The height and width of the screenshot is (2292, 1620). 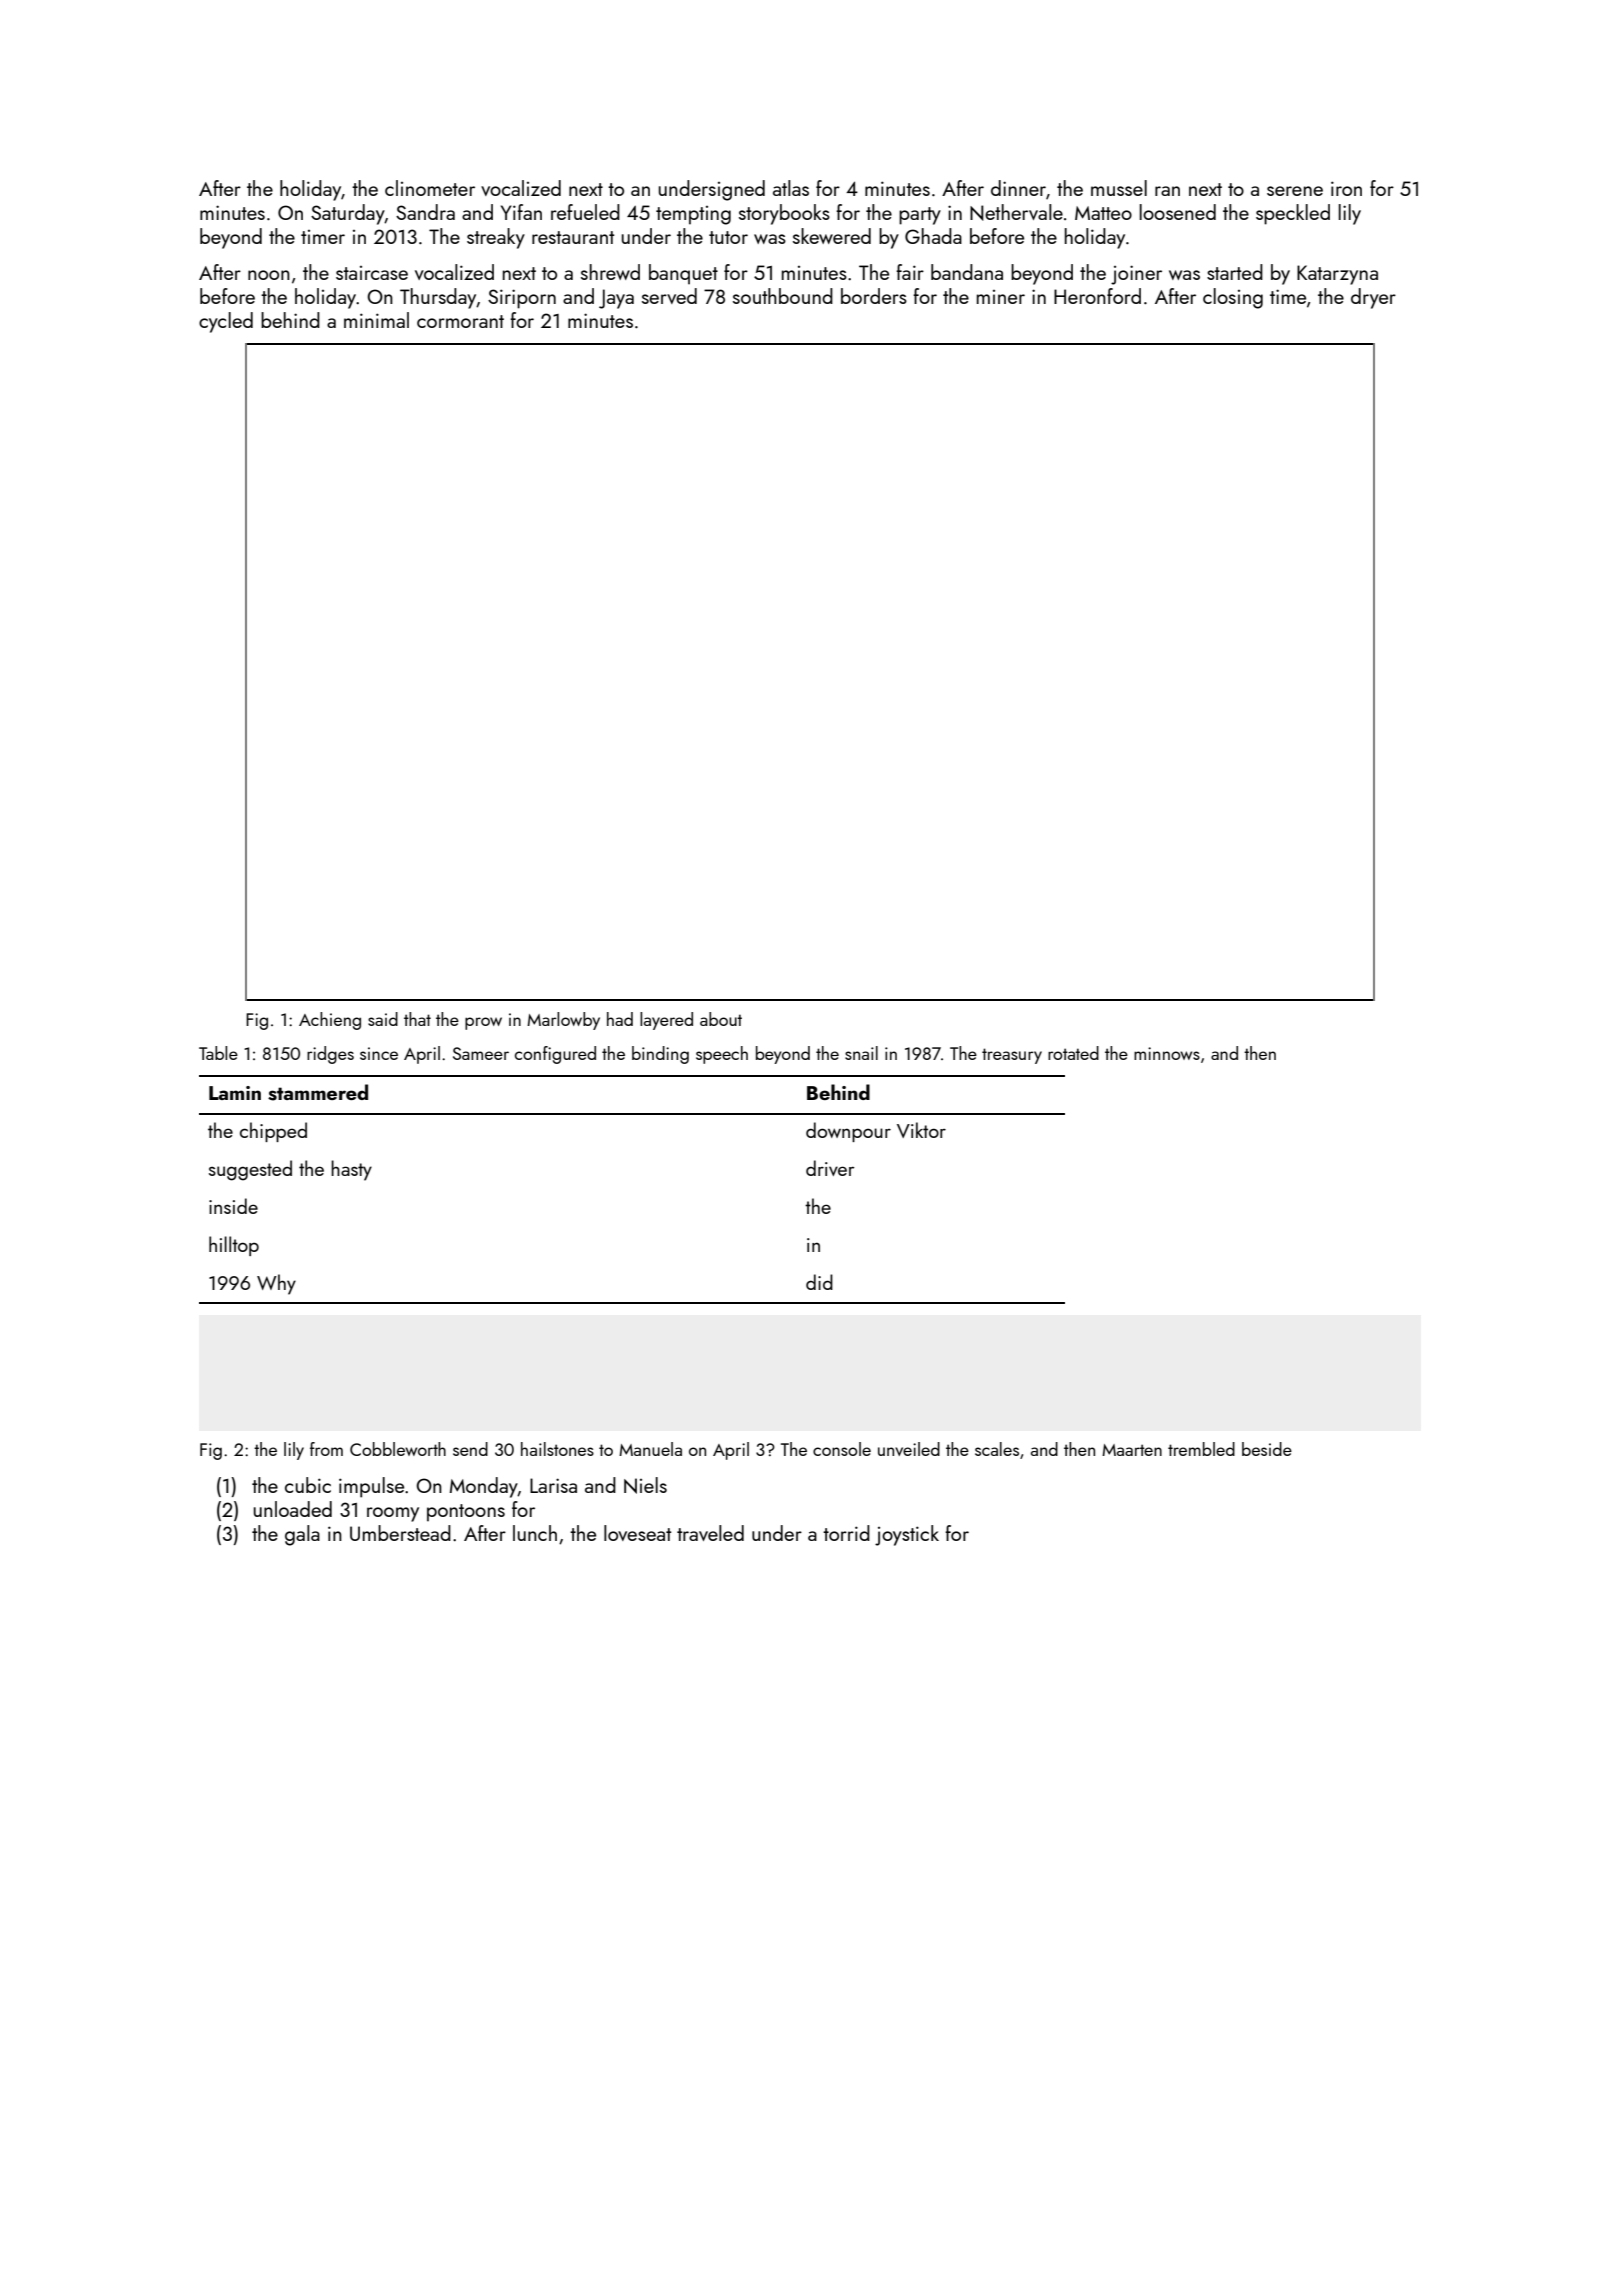 What do you see at coordinates (235, 1093) in the screenshot?
I see `Lamin` at bounding box center [235, 1093].
